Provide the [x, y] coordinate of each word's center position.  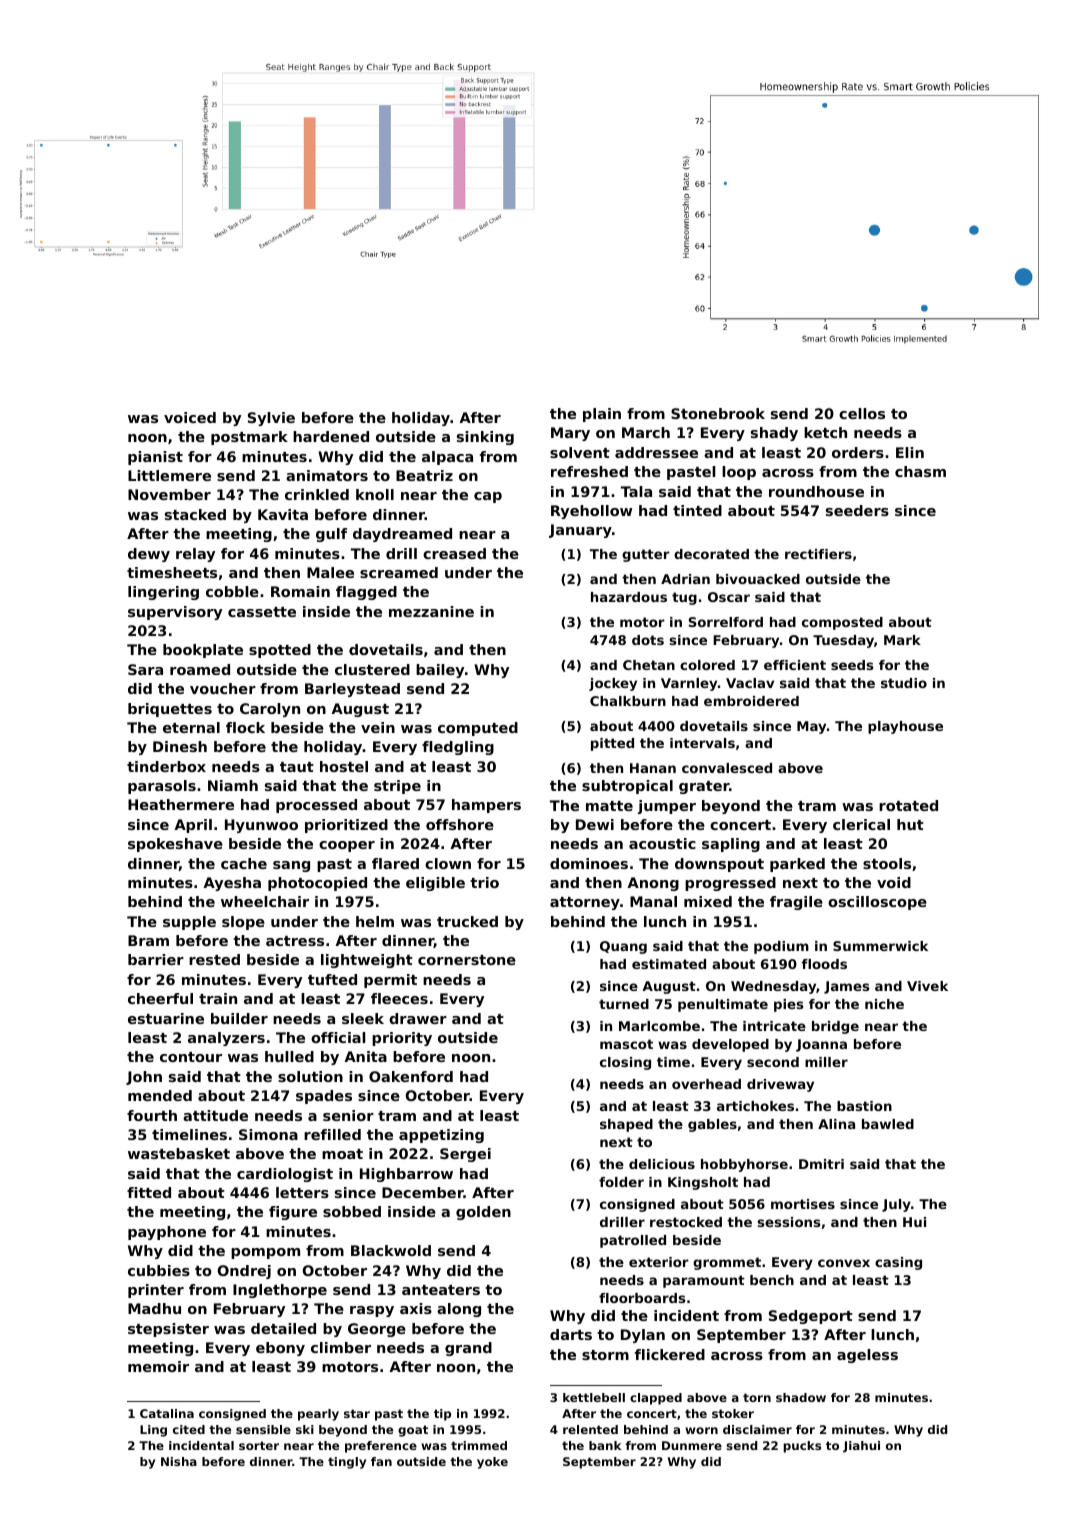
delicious [662, 1164]
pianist [155, 458]
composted [842, 623]
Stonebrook [718, 413]
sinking [485, 438]
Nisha [179, 1461]
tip [442, 1415]
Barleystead [352, 690]
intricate [774, 1026]
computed [478, 729]
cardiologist [285, 1175]
